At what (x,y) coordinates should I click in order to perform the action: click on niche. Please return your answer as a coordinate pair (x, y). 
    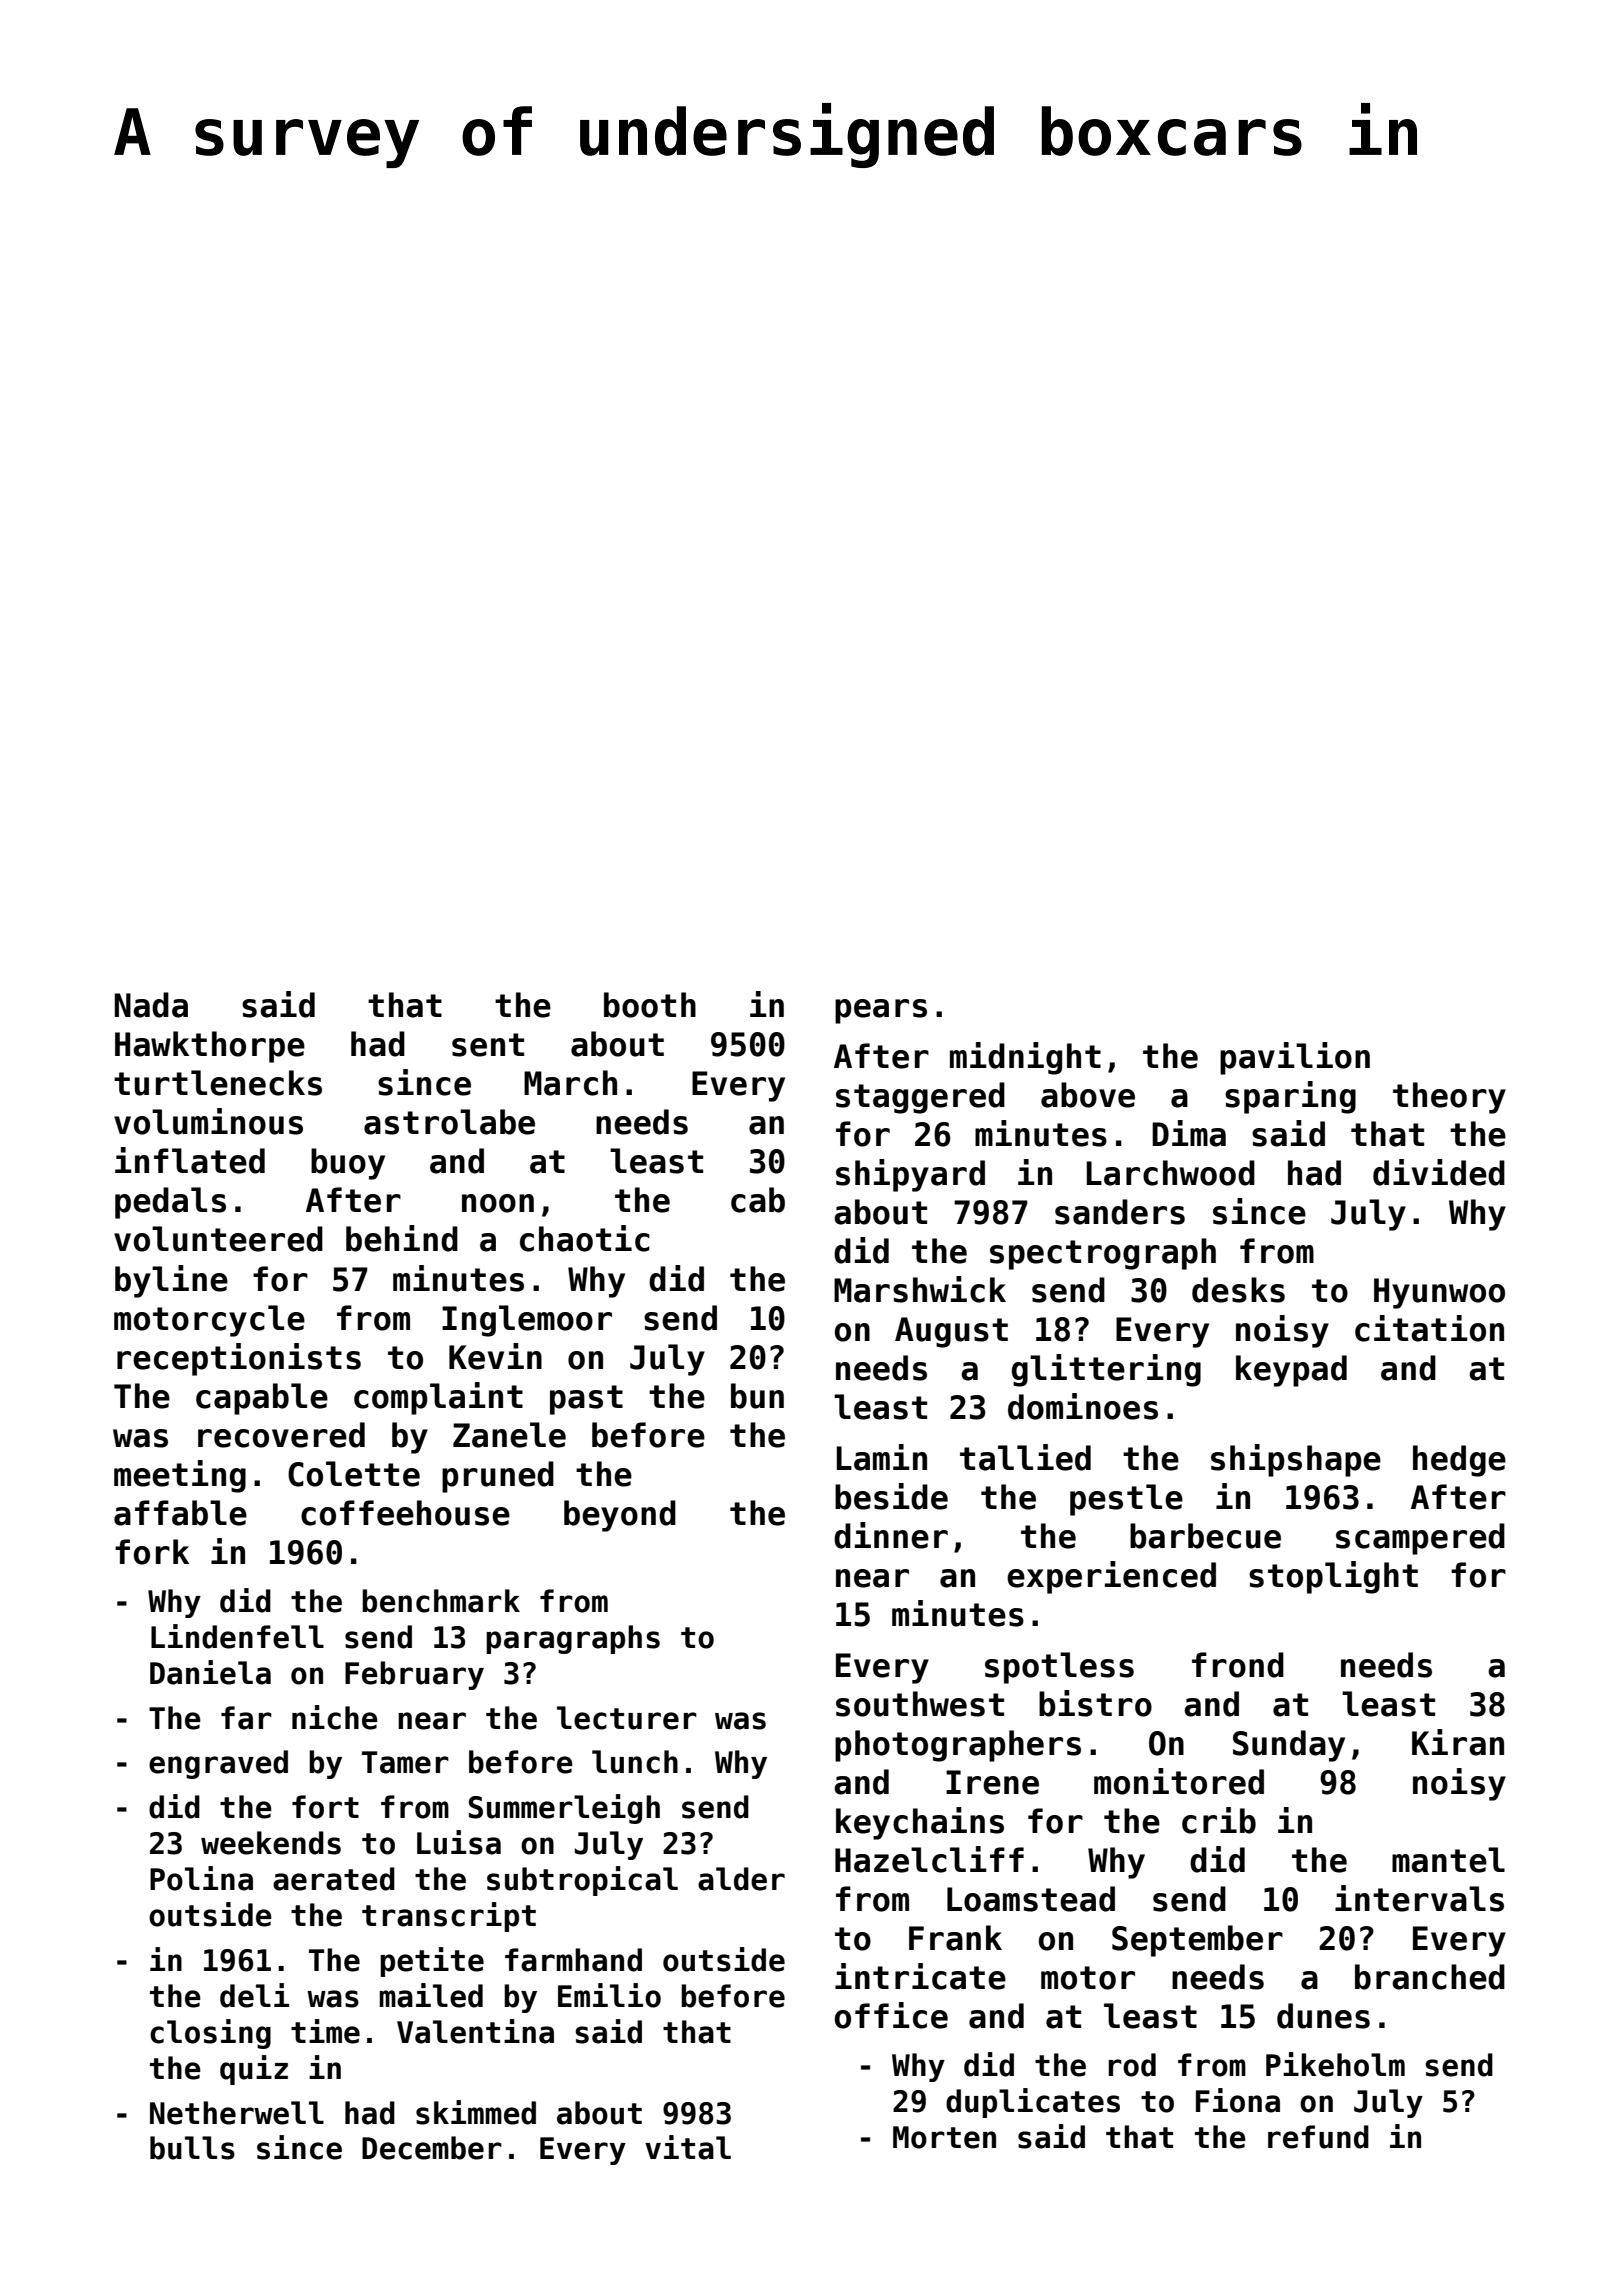
    Looking at the image, I should click on (335, 1717).
